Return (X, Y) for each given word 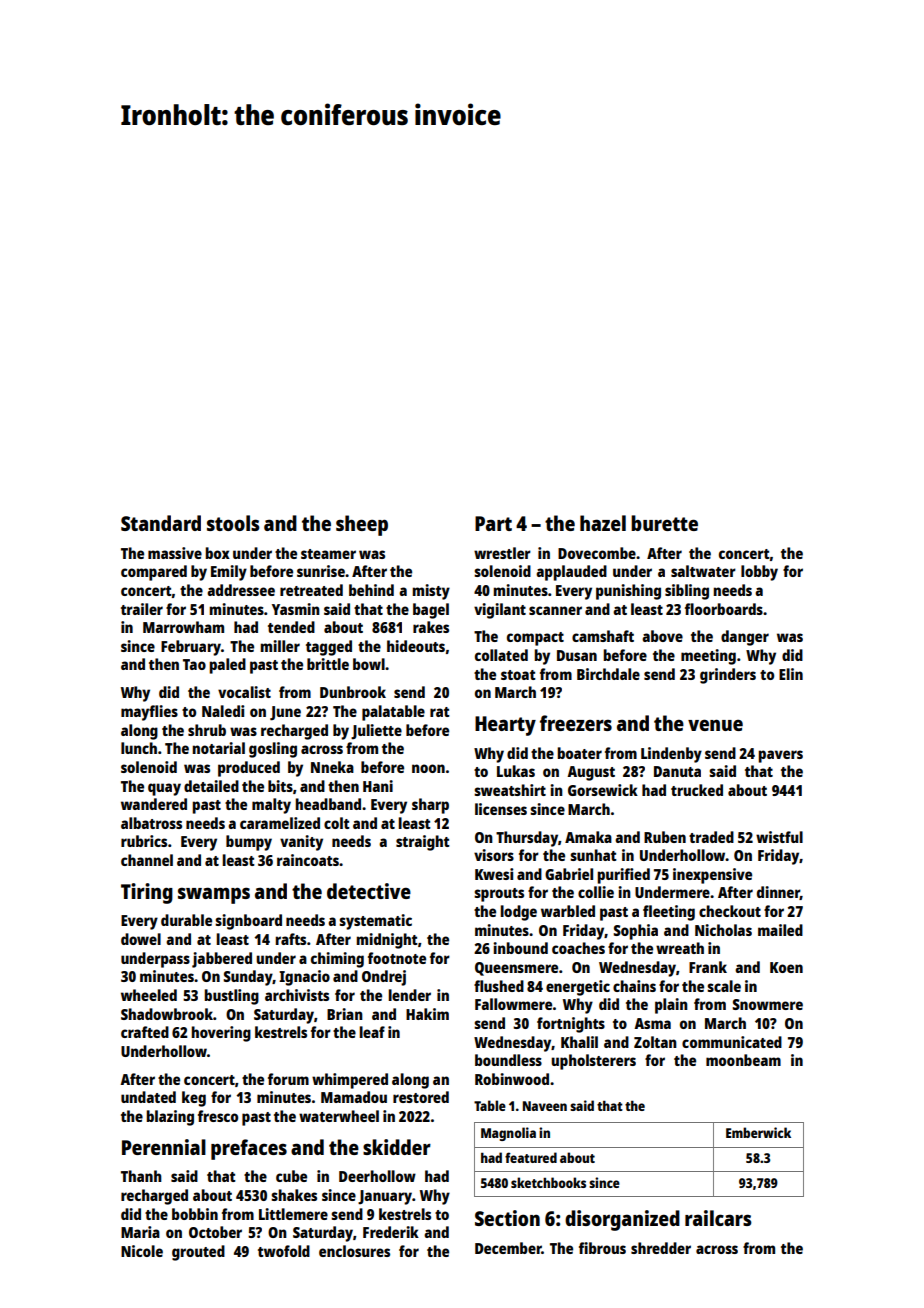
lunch (139, 748)
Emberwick (758, 1132)
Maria (140, 1232)
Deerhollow (377, 1176)
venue (715, 725)
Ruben (665, 837)
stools (233, 523)
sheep (362, 525)
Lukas (516, 771)
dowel (141, 939)
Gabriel (569, 874)
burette (664, 523)
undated (148, 1097)
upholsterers (593, 1062)
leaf (372, 1032)
